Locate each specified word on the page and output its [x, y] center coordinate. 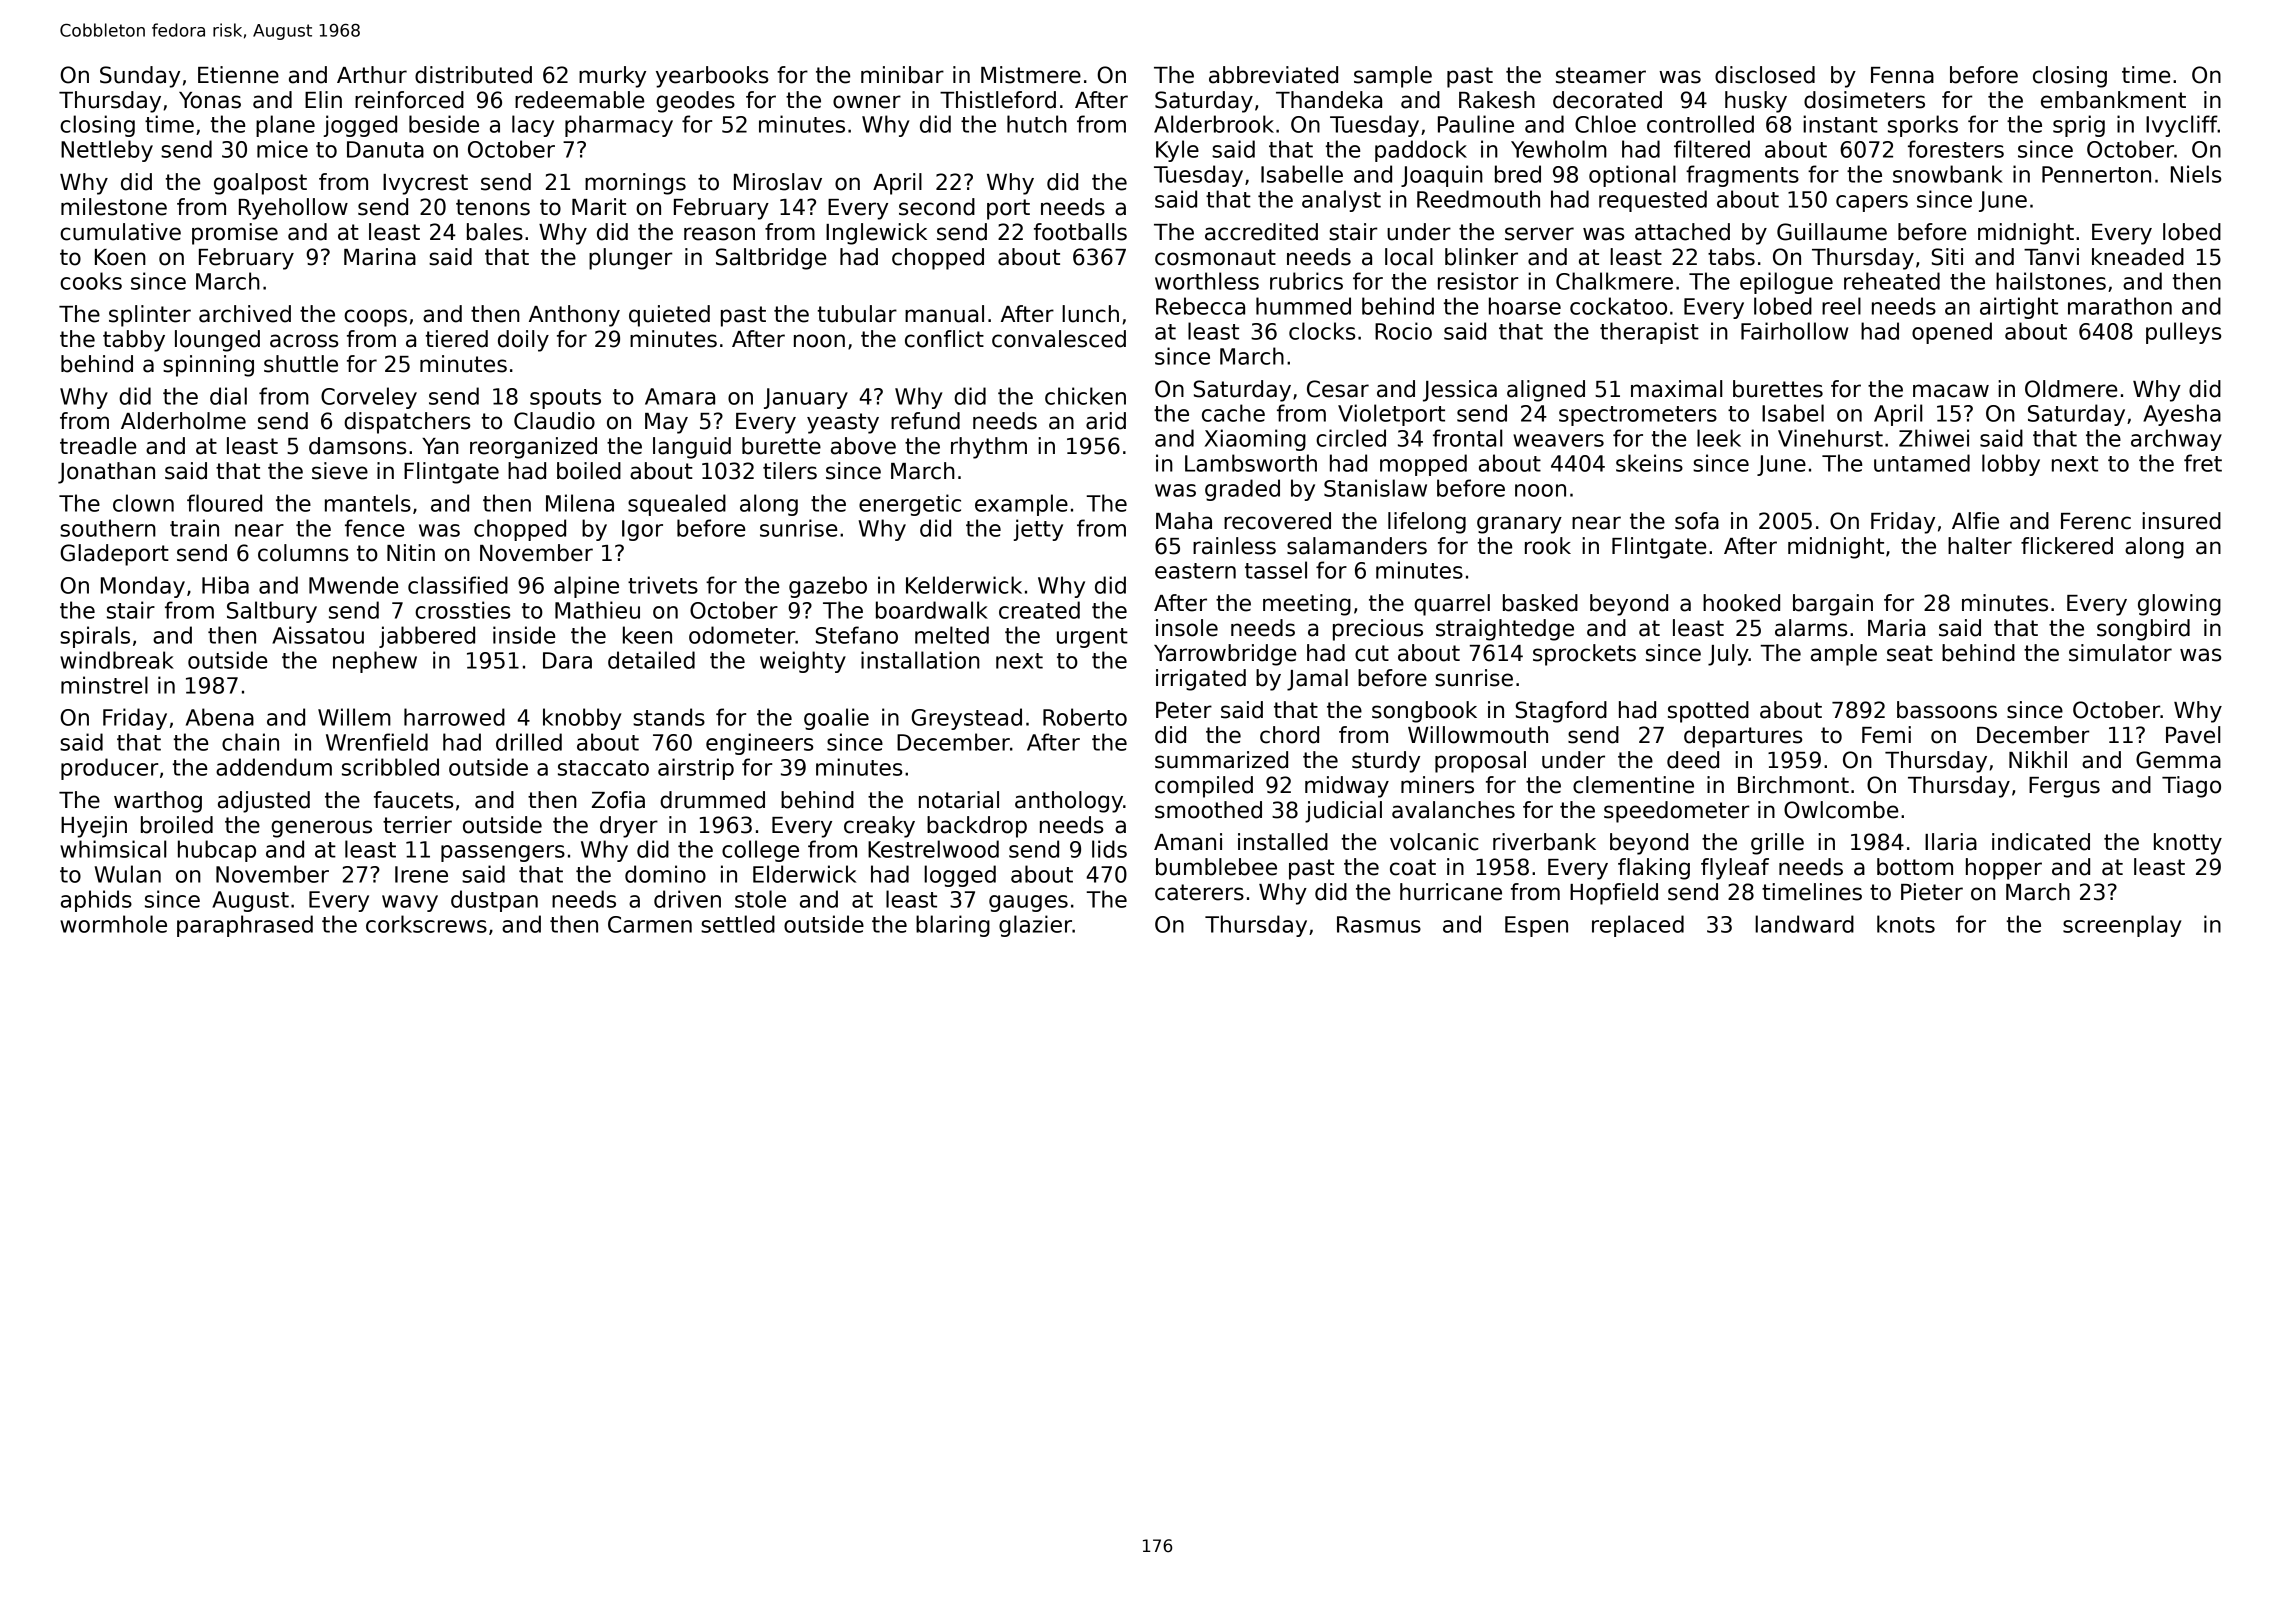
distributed [473, 75]
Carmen [650, 924]
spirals [95, 637]
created [1039, 610]
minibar [902, 75]
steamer [1601, 75]
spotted [1708, 712]
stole [760, 899]
